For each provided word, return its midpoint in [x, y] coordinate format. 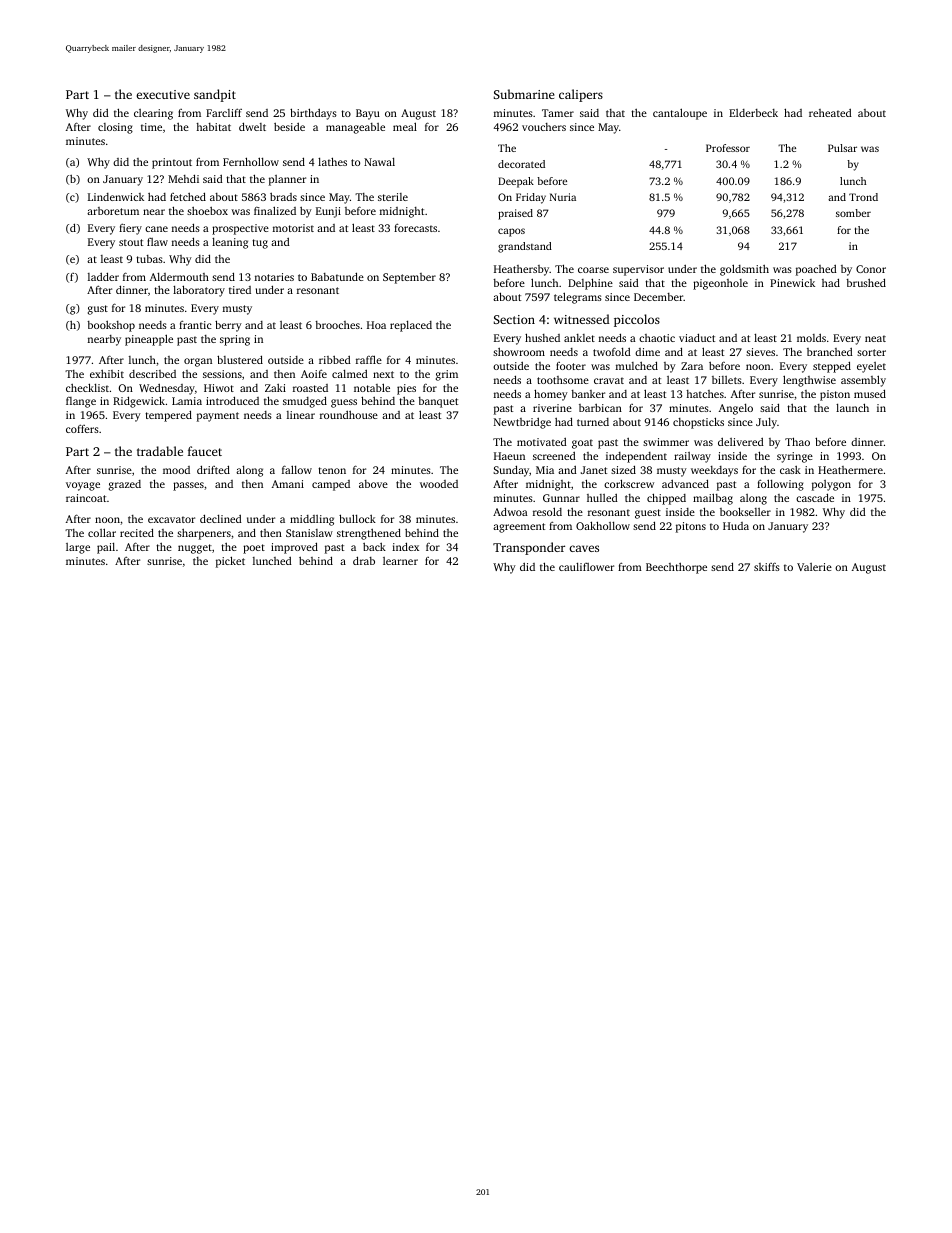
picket [230, 562]
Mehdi [183, 178]
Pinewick [792, 283]
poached [816, 270]
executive [163, 94]
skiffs [767, 567]
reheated [830, 112]
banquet [438, 402]
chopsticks [698, 423]
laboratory [199, 291]
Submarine [524, 94]
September [409, 278]
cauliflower [586, 567]
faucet [205, 451]
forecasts [415, 227]
